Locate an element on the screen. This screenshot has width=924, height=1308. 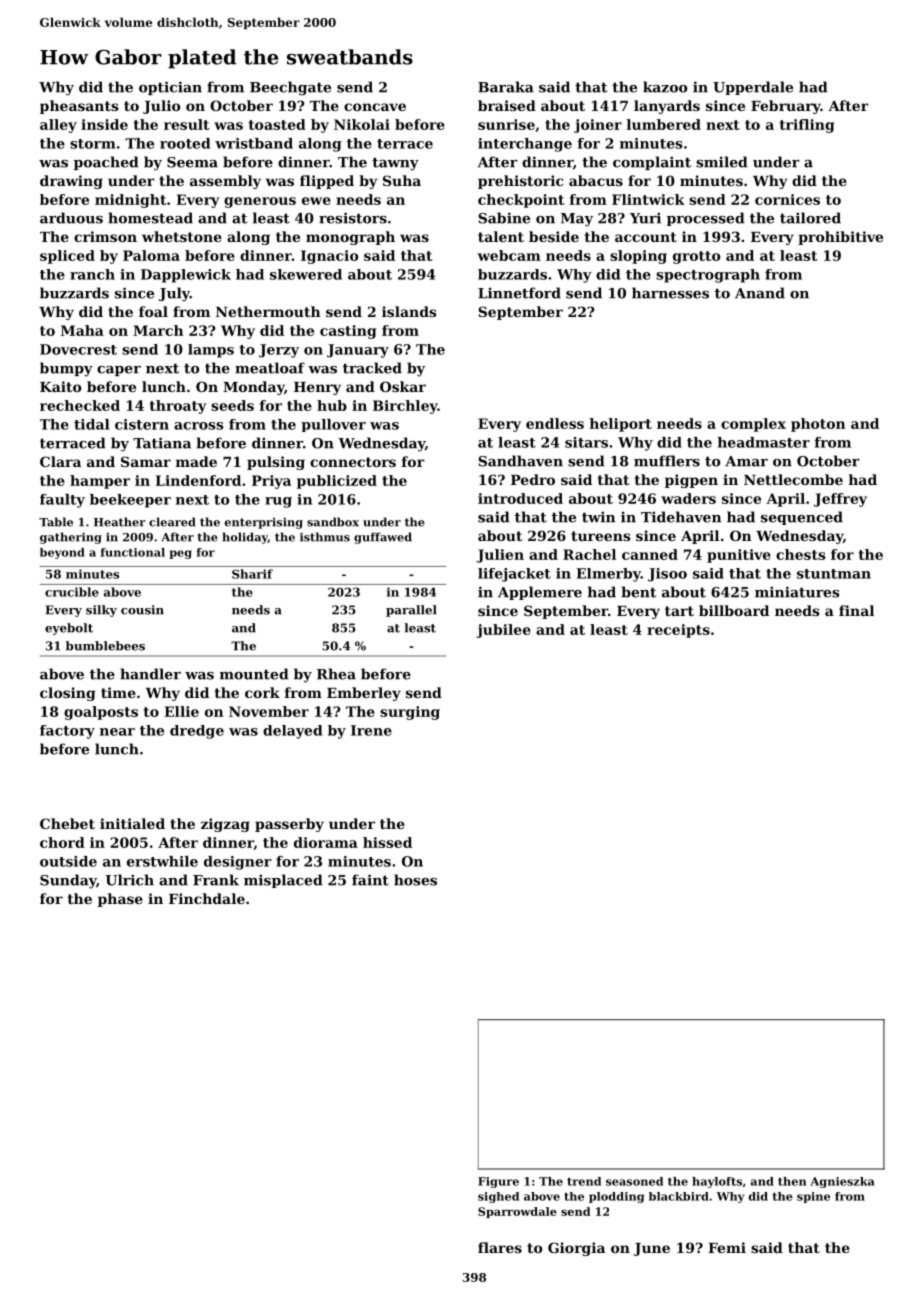
Jerzy is located at coordinates (279, 351).
